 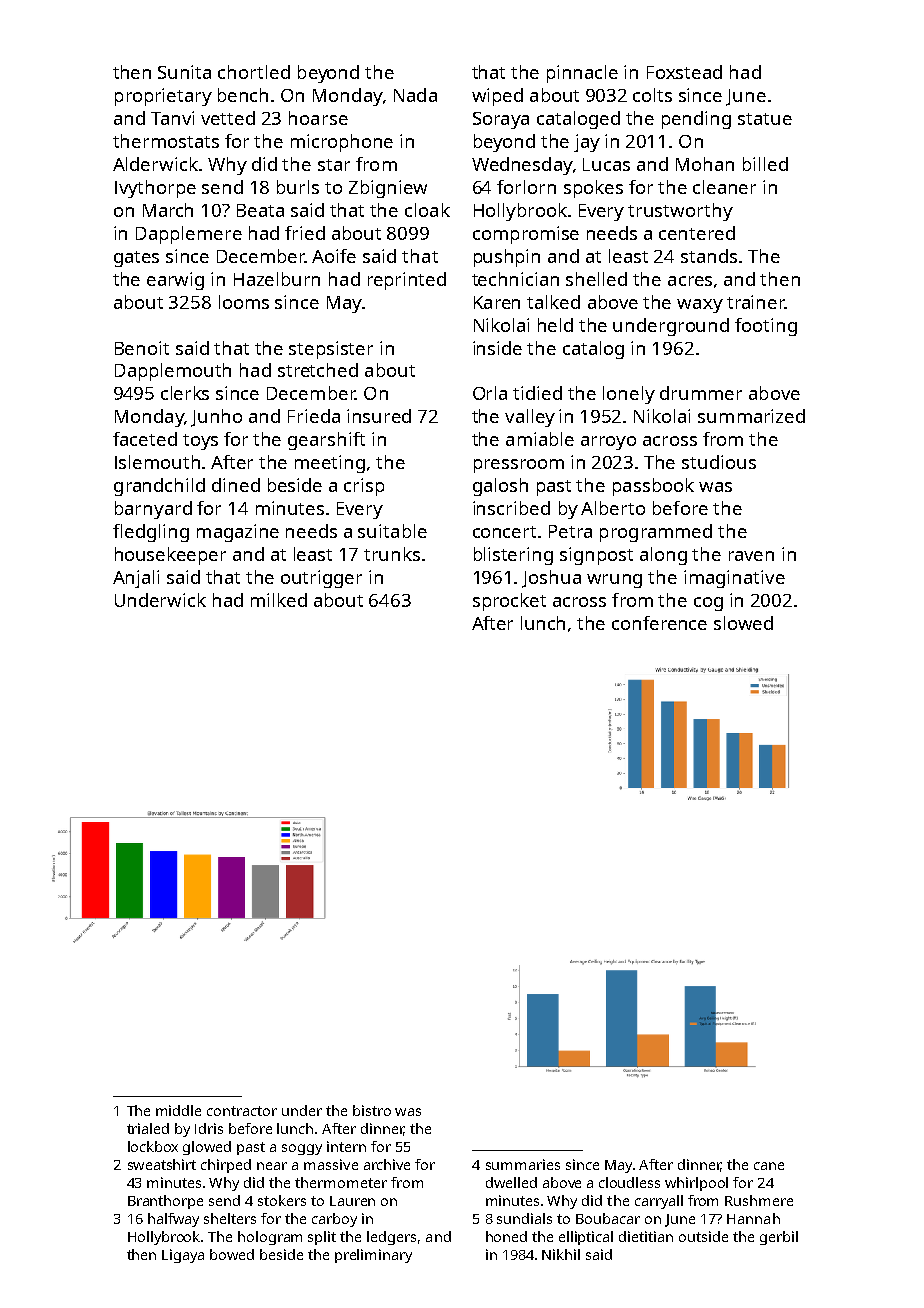 What do you see at coordinates (684, 72) in the document?
I see `Foxstead` at bounding box center [684, 72].
